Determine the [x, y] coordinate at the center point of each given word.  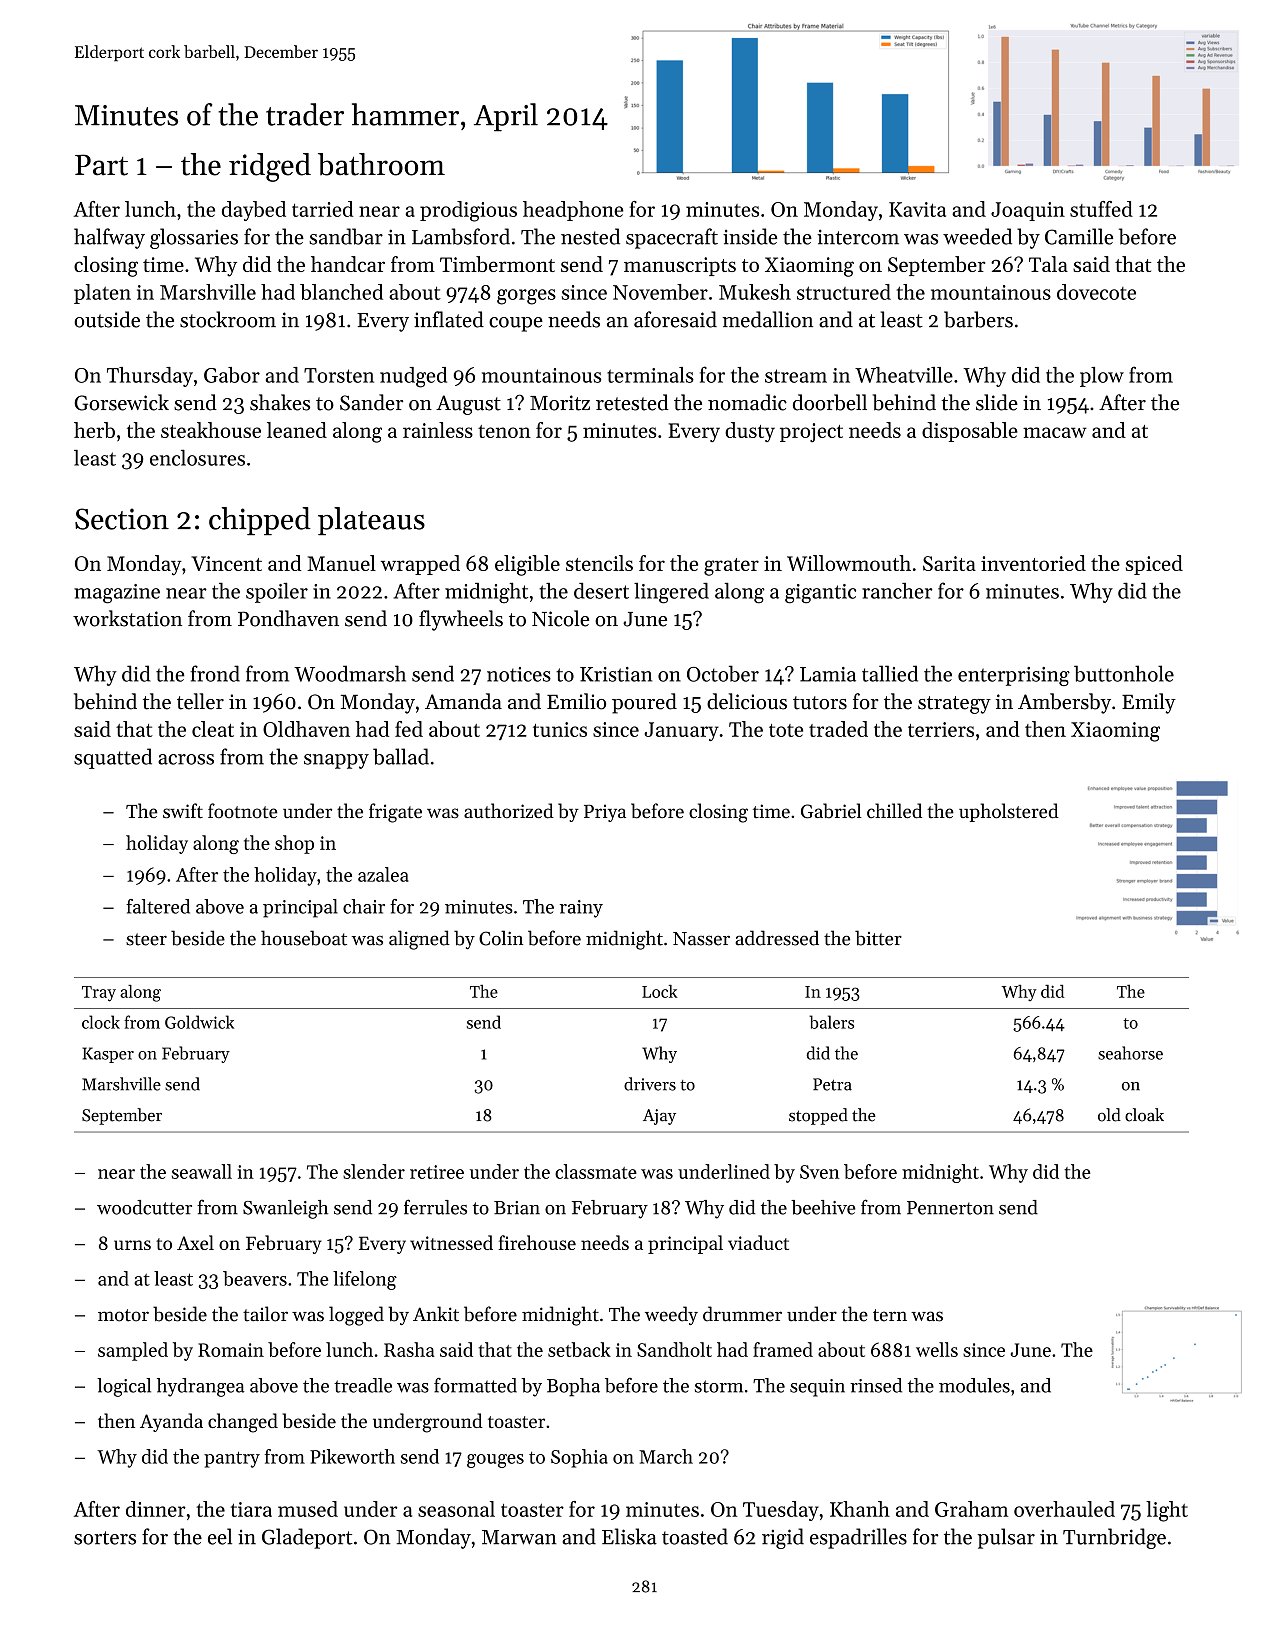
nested [590, 236]
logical [124, 1387]
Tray [99, 994]
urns [132, 1245]
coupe [516, 324]
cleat [213, 729]
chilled [894, 811]
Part [101, 165]
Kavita [917, 209]
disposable [970, 432]
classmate [596, 1171]
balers [831, 1022]
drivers [650, 1084]
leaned [297, 430]
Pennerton [950, 1208]
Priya [605, 813]
